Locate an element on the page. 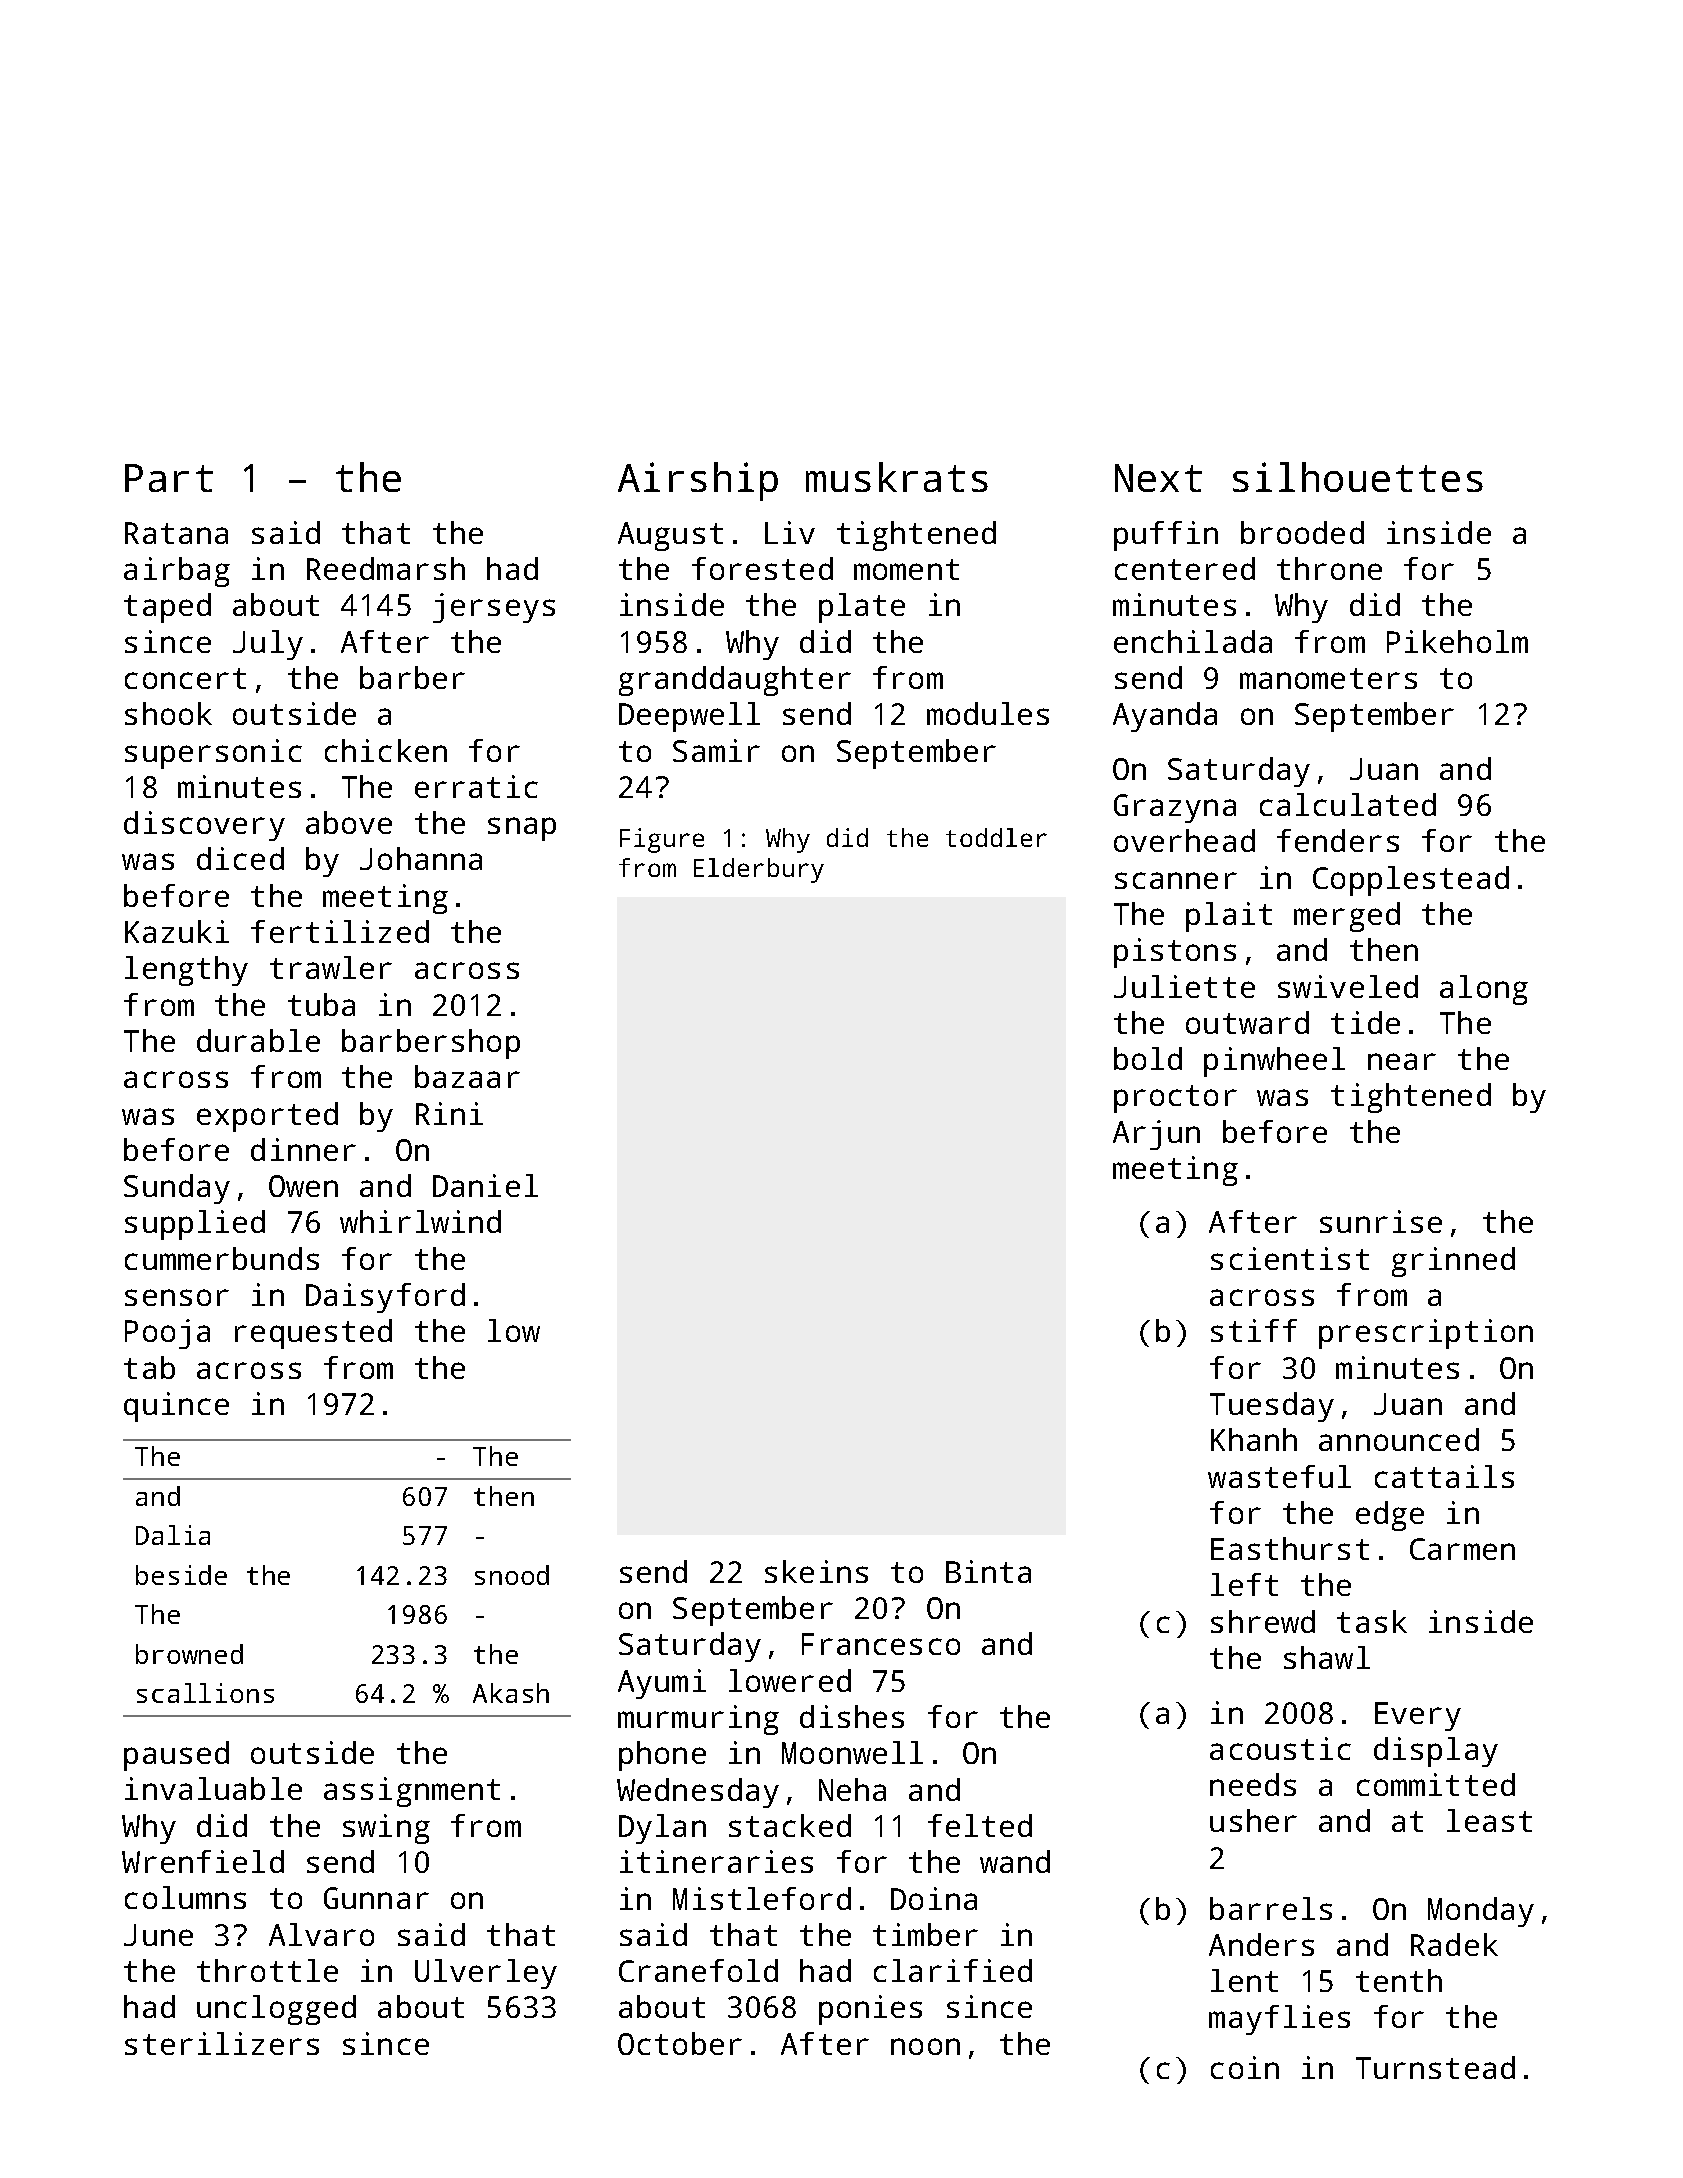 The width and height of the image is (1683, 2178). near is located at coordinates (1402, 1061).
